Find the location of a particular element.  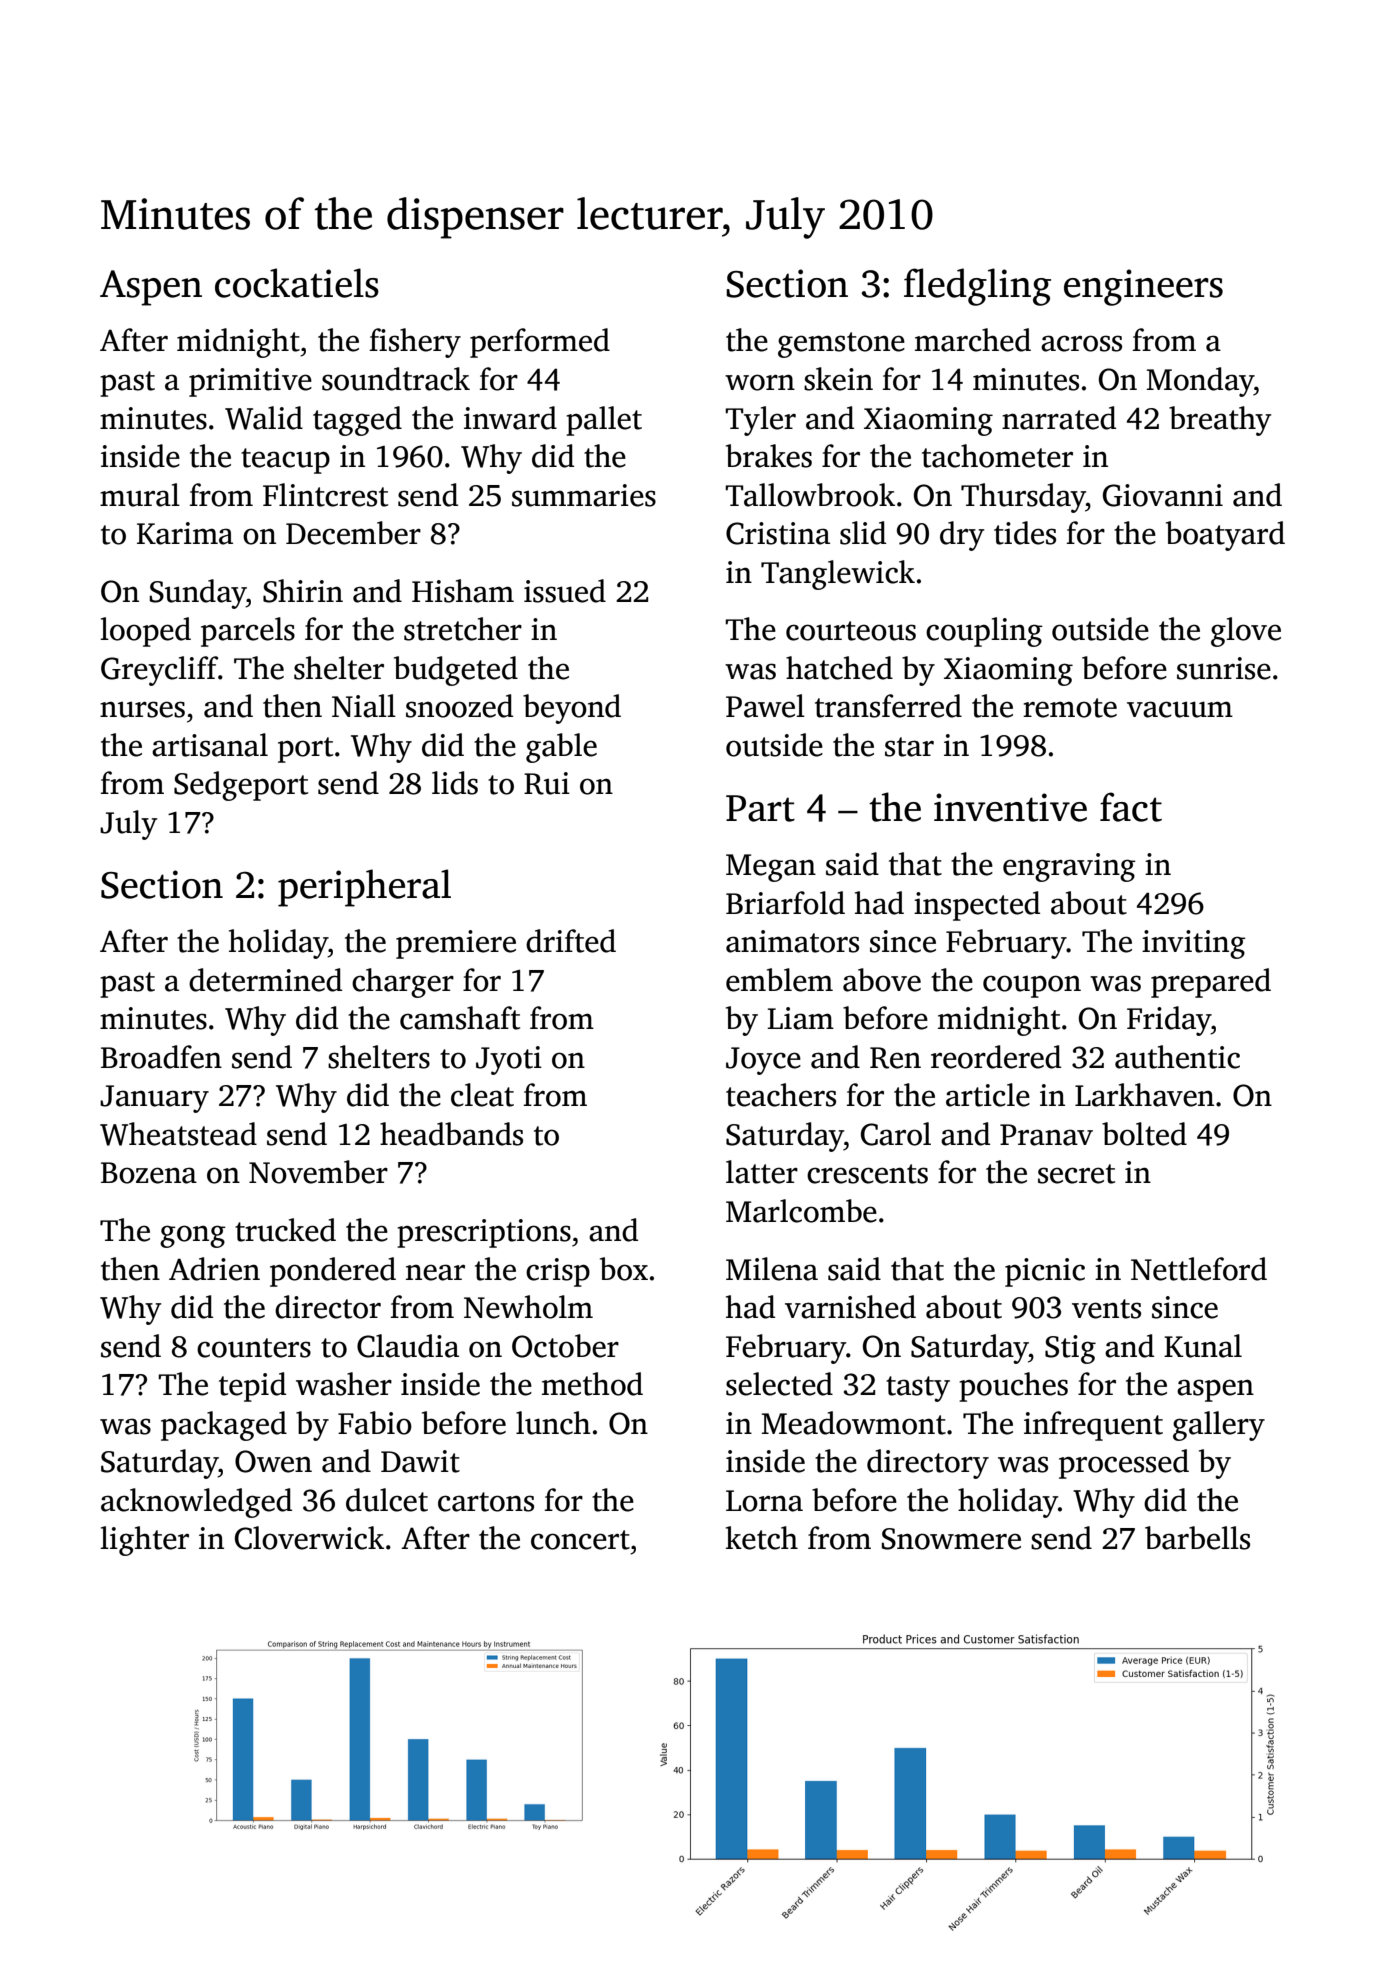

coupling is located at coordinates (984, 632).
